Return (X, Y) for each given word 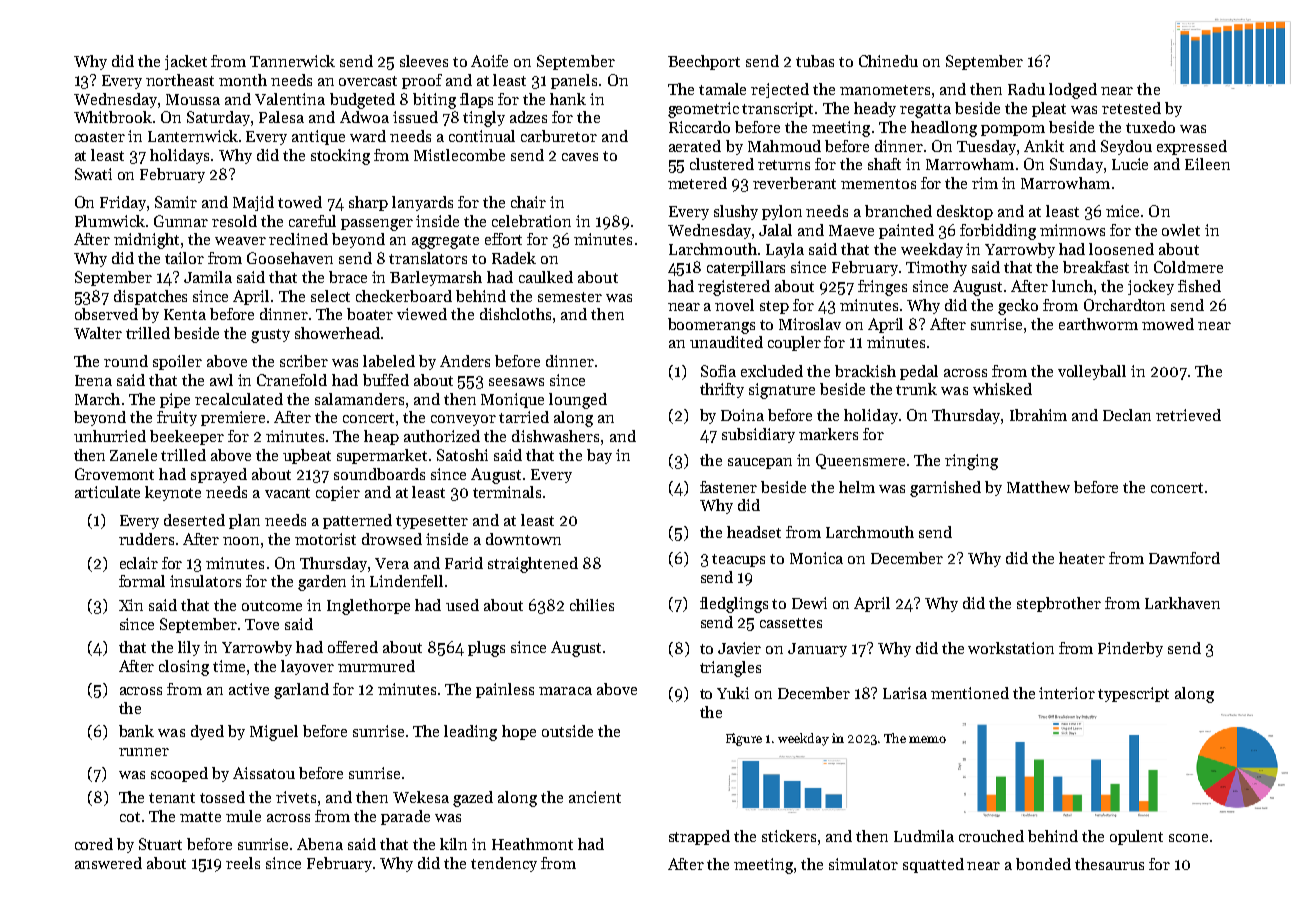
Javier (739, 648)
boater (370, 314)
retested (1131, 108)
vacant (287, 493)
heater (1082, 558)
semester (570, 297)
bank (136, 731)
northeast (180, 80)
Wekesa (421, 797)
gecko (1018, 307)
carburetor (559, 136)
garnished (945, 489)
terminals (507, 492)
